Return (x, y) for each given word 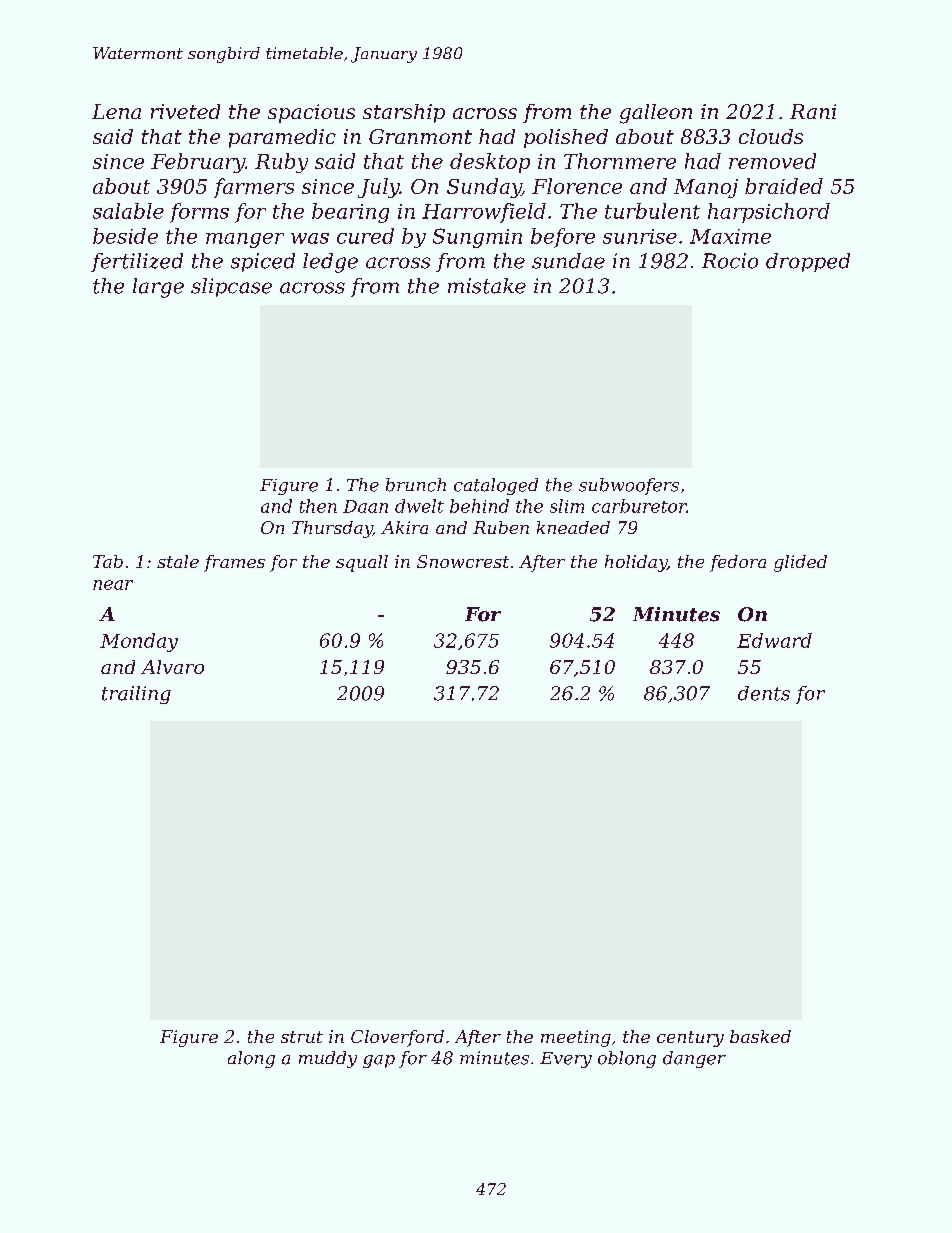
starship (404, 113)
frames (234, 563)
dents (764, 693)
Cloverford (397, 1038)
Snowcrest (463, 561)
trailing (136, 695)
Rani (813, 111)
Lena (116, 111)
